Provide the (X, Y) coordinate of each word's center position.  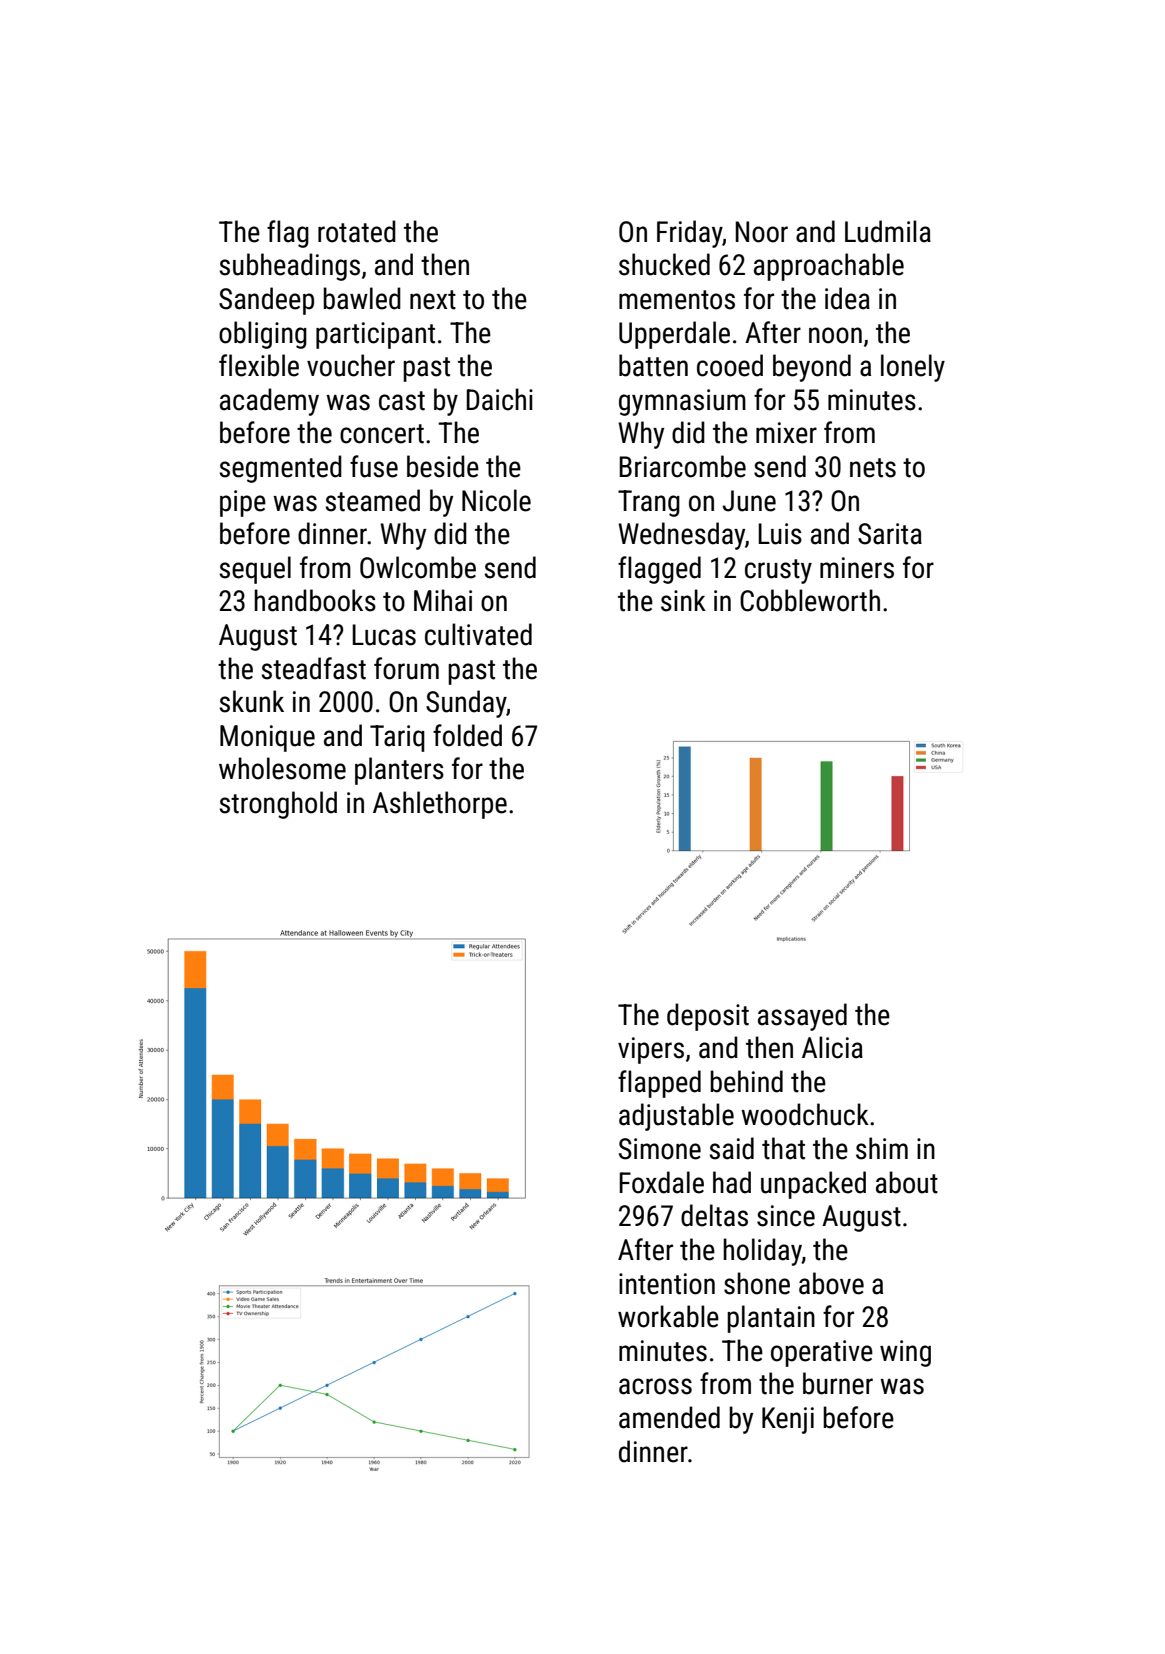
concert (382, 434)
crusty (778, 571)
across (655, 1386)
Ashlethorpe (440, 805)
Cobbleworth (810, 600)
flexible (259, 365)
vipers (651, 1050)
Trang (649, 503)
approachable (829, 267)
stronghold (278, 805)
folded (467, 735)
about (907, 1182)
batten (653, 365)
